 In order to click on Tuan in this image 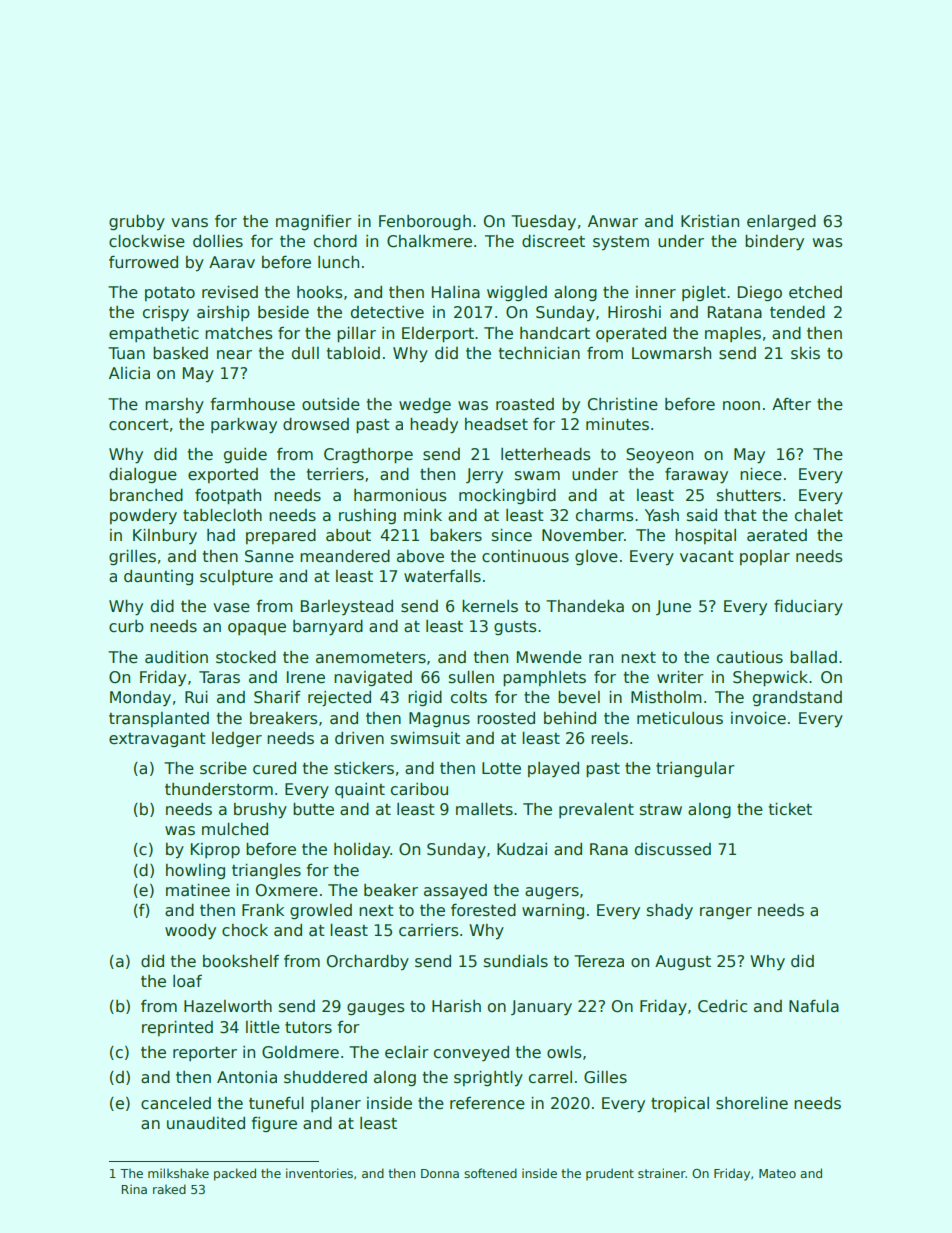, I will do `click(126, 353)`.
